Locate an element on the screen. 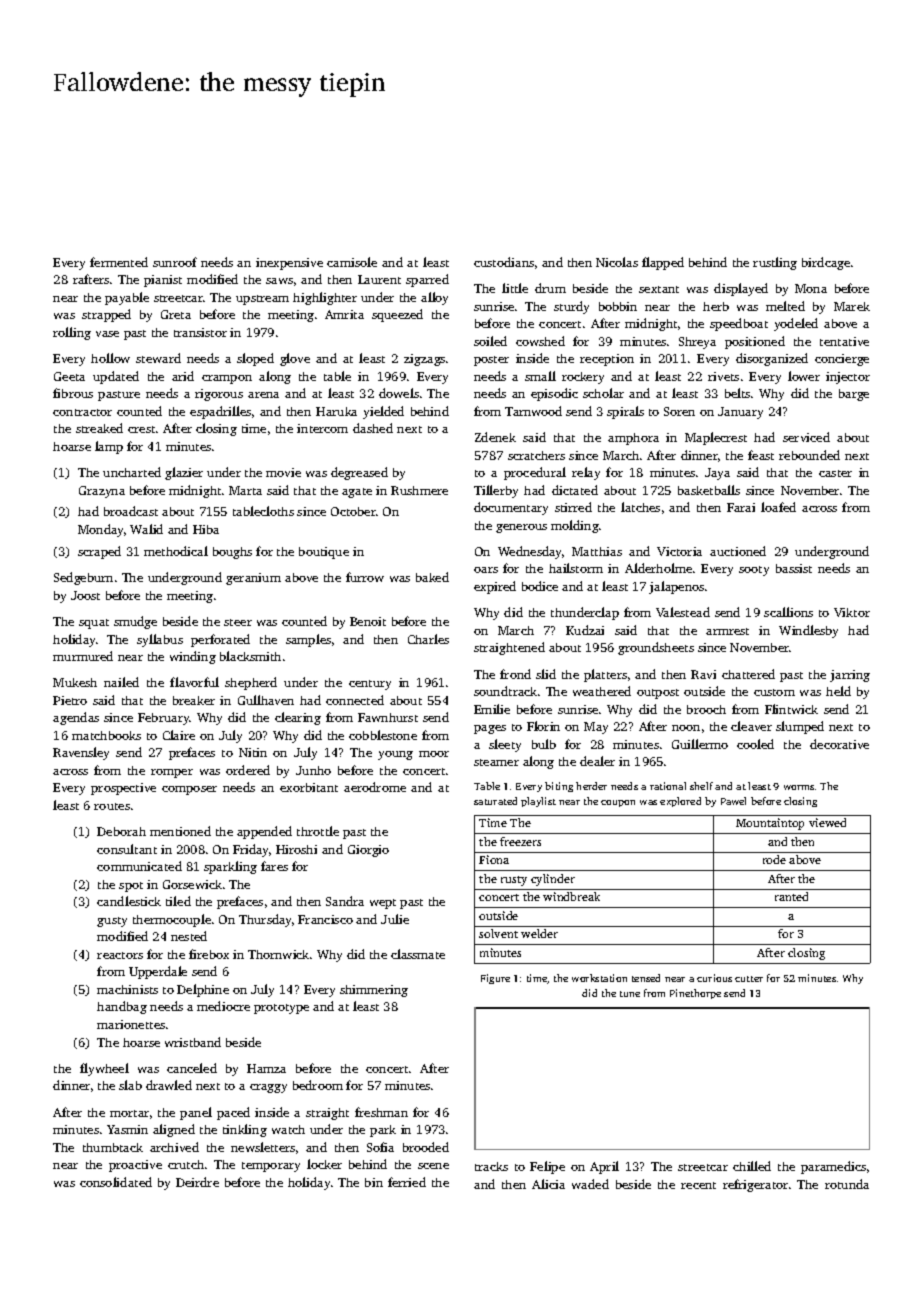 This screenshot has width=924, height=1314. drum is located at coordinates (550, 288).
